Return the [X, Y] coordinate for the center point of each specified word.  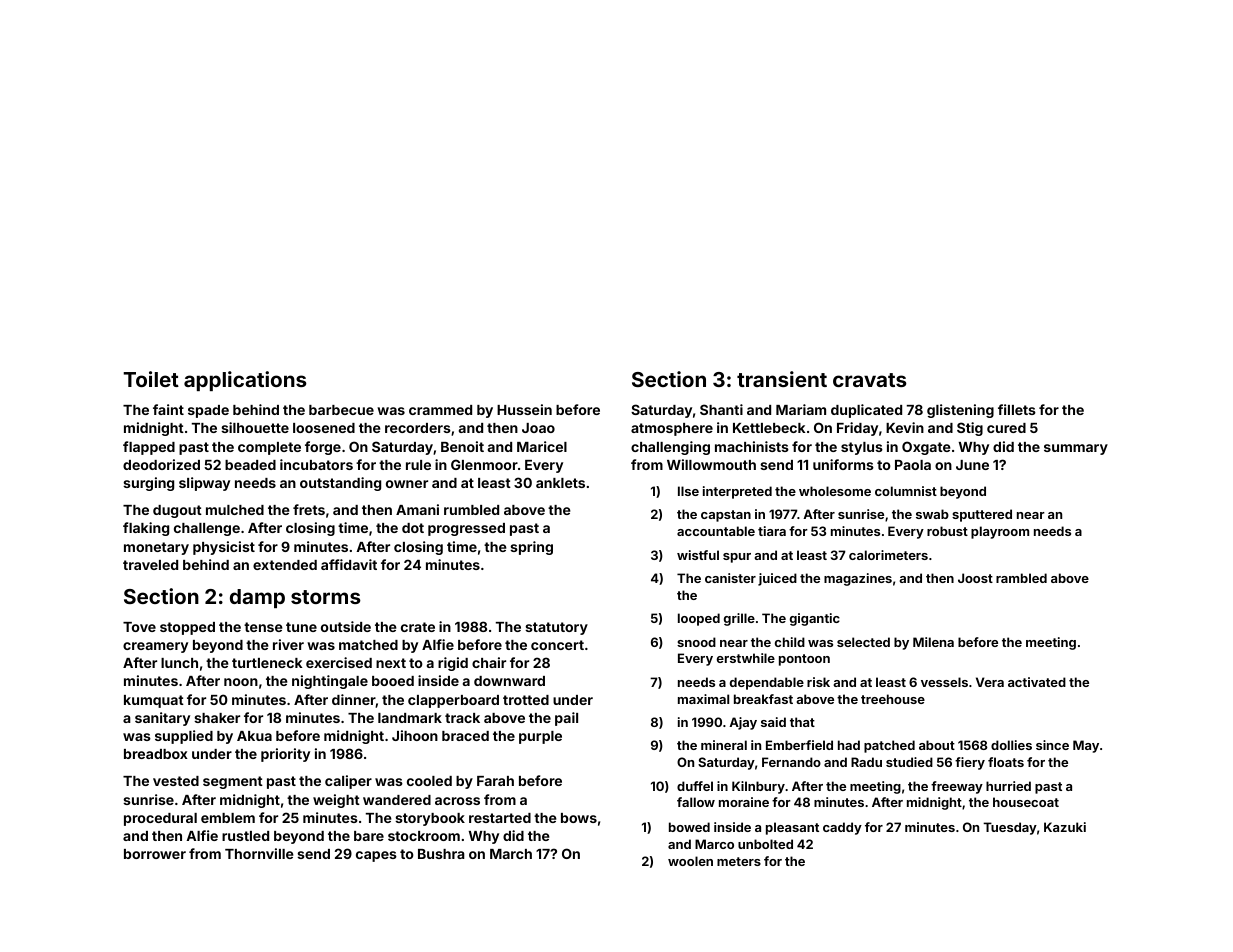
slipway [204, 484]
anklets [560, 483]
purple [540, 737]
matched [368, 645]
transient [782, 379]
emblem [228, 818]
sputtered [982, 515]
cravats [870, 380]
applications [245, 381]
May [1086, 746]
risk [818, 682]
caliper [348, 782]
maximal [703, 699]
